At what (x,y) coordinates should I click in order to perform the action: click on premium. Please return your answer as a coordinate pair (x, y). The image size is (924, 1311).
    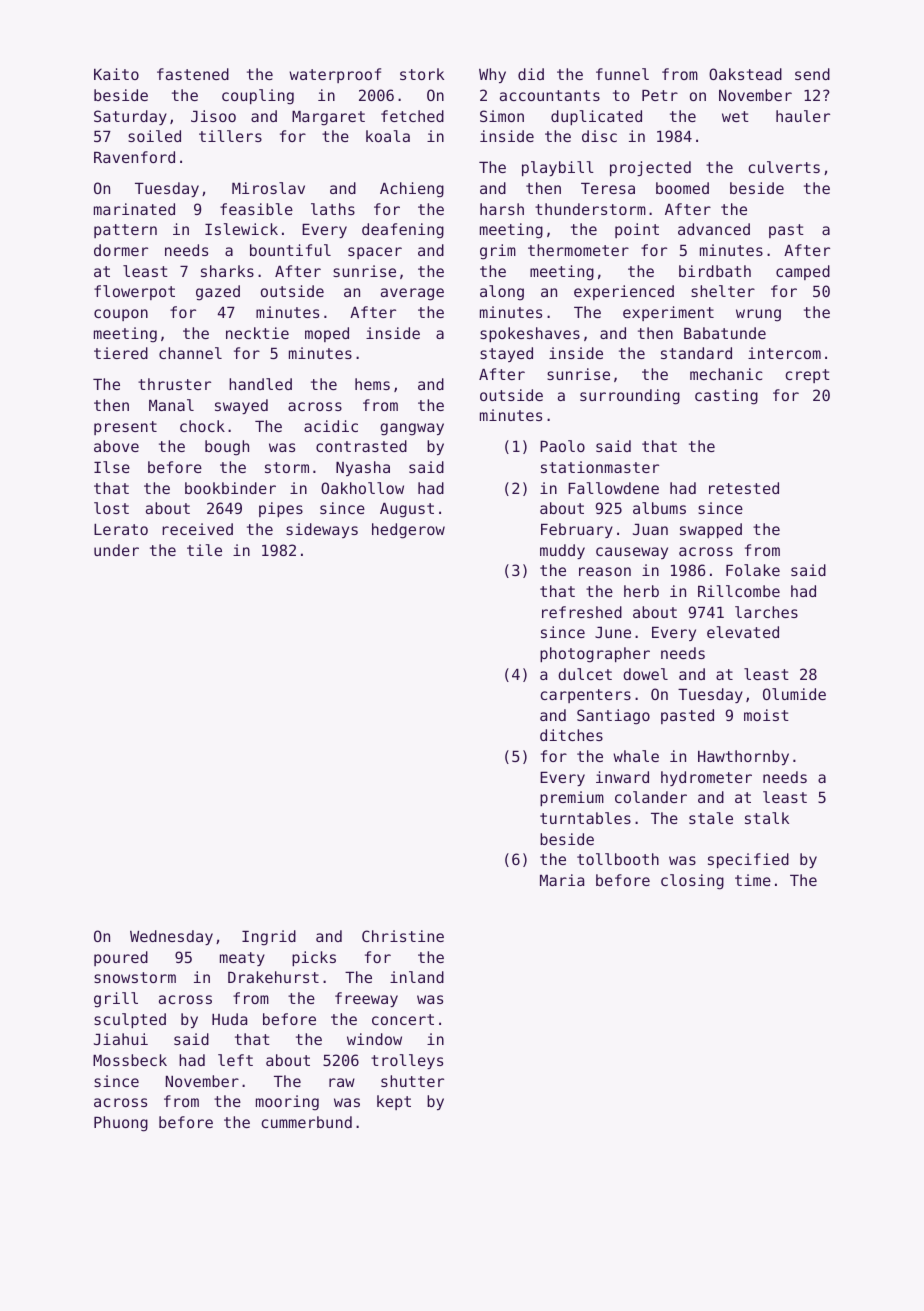
    Looking at the image, I should click on (572, 798).
